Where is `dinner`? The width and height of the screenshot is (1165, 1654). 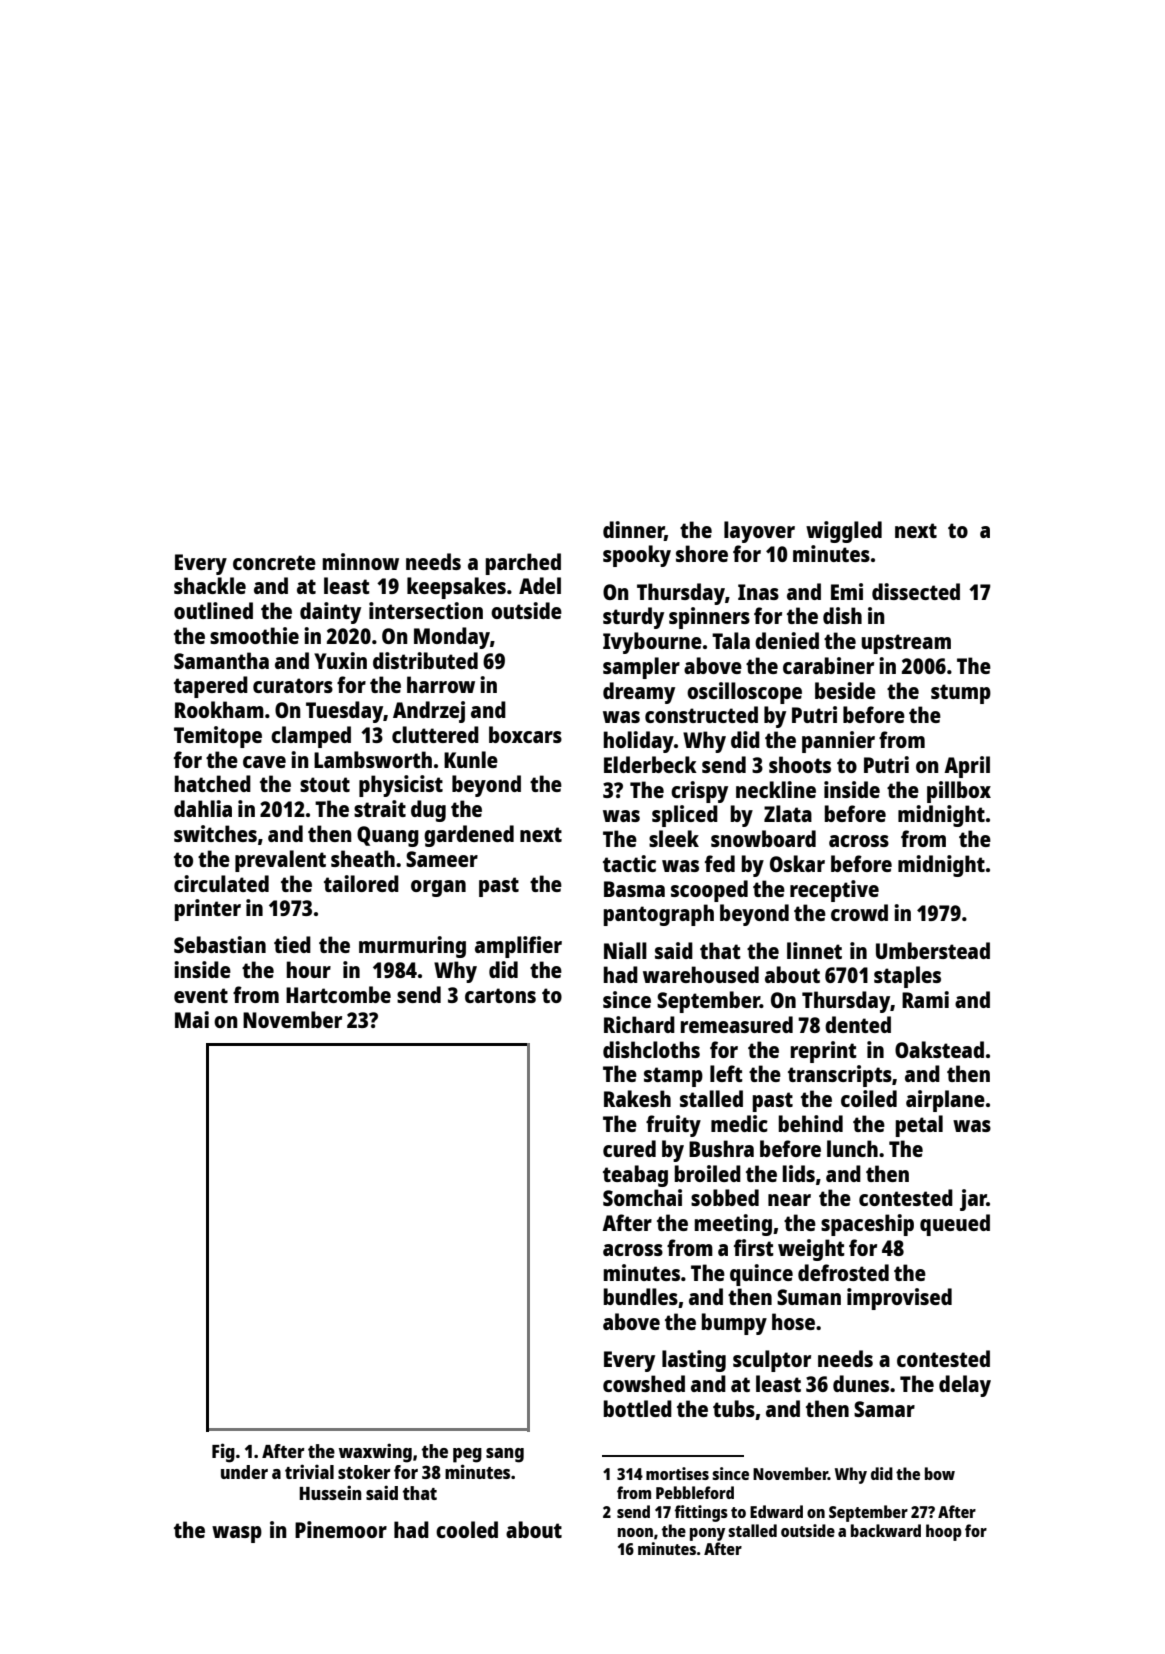
dinner is located at coordinates (633, 529).
